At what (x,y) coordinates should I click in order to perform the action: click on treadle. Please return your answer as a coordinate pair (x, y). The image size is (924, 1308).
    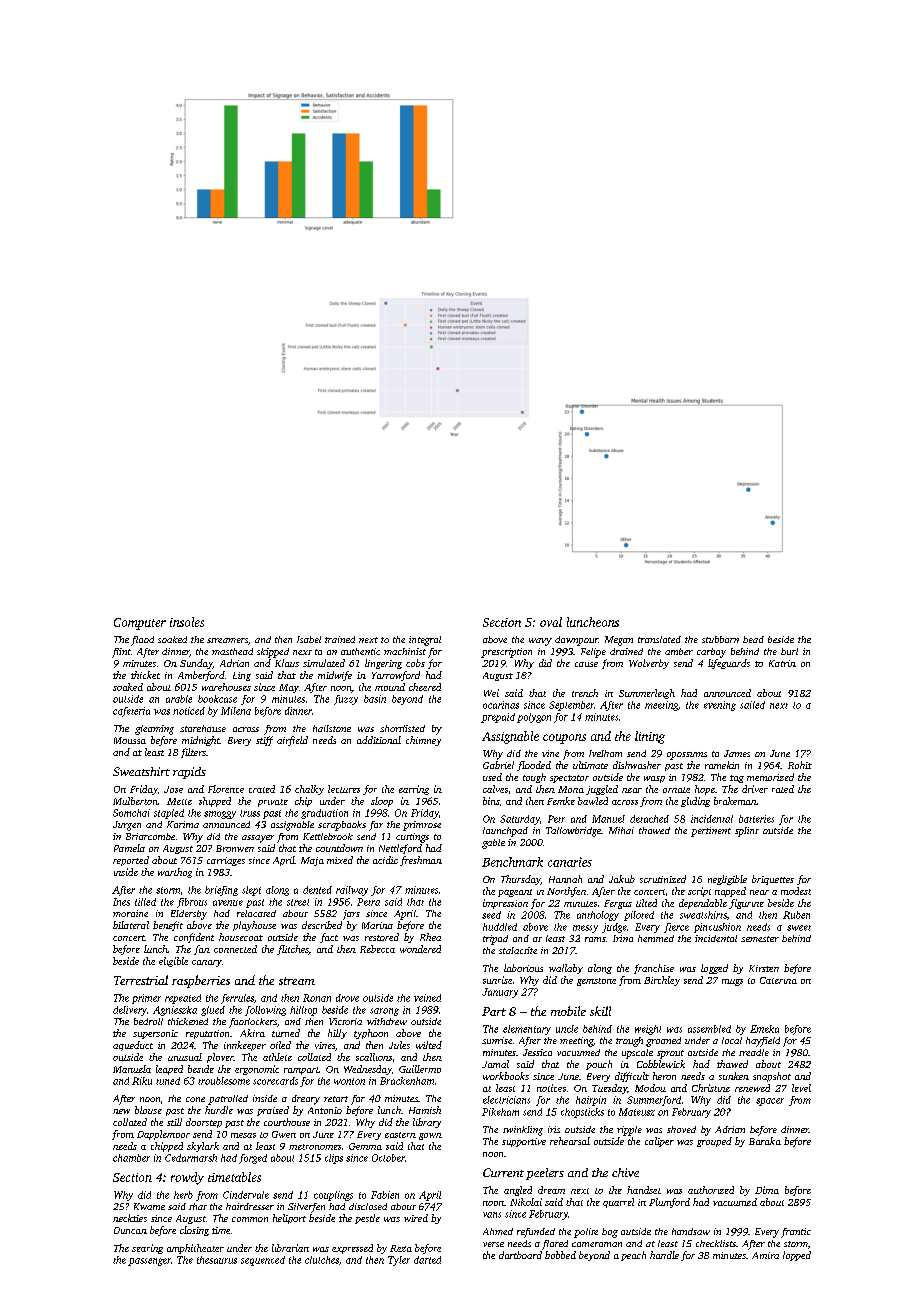
    Looking at the image, I should click on (754, 1052).
